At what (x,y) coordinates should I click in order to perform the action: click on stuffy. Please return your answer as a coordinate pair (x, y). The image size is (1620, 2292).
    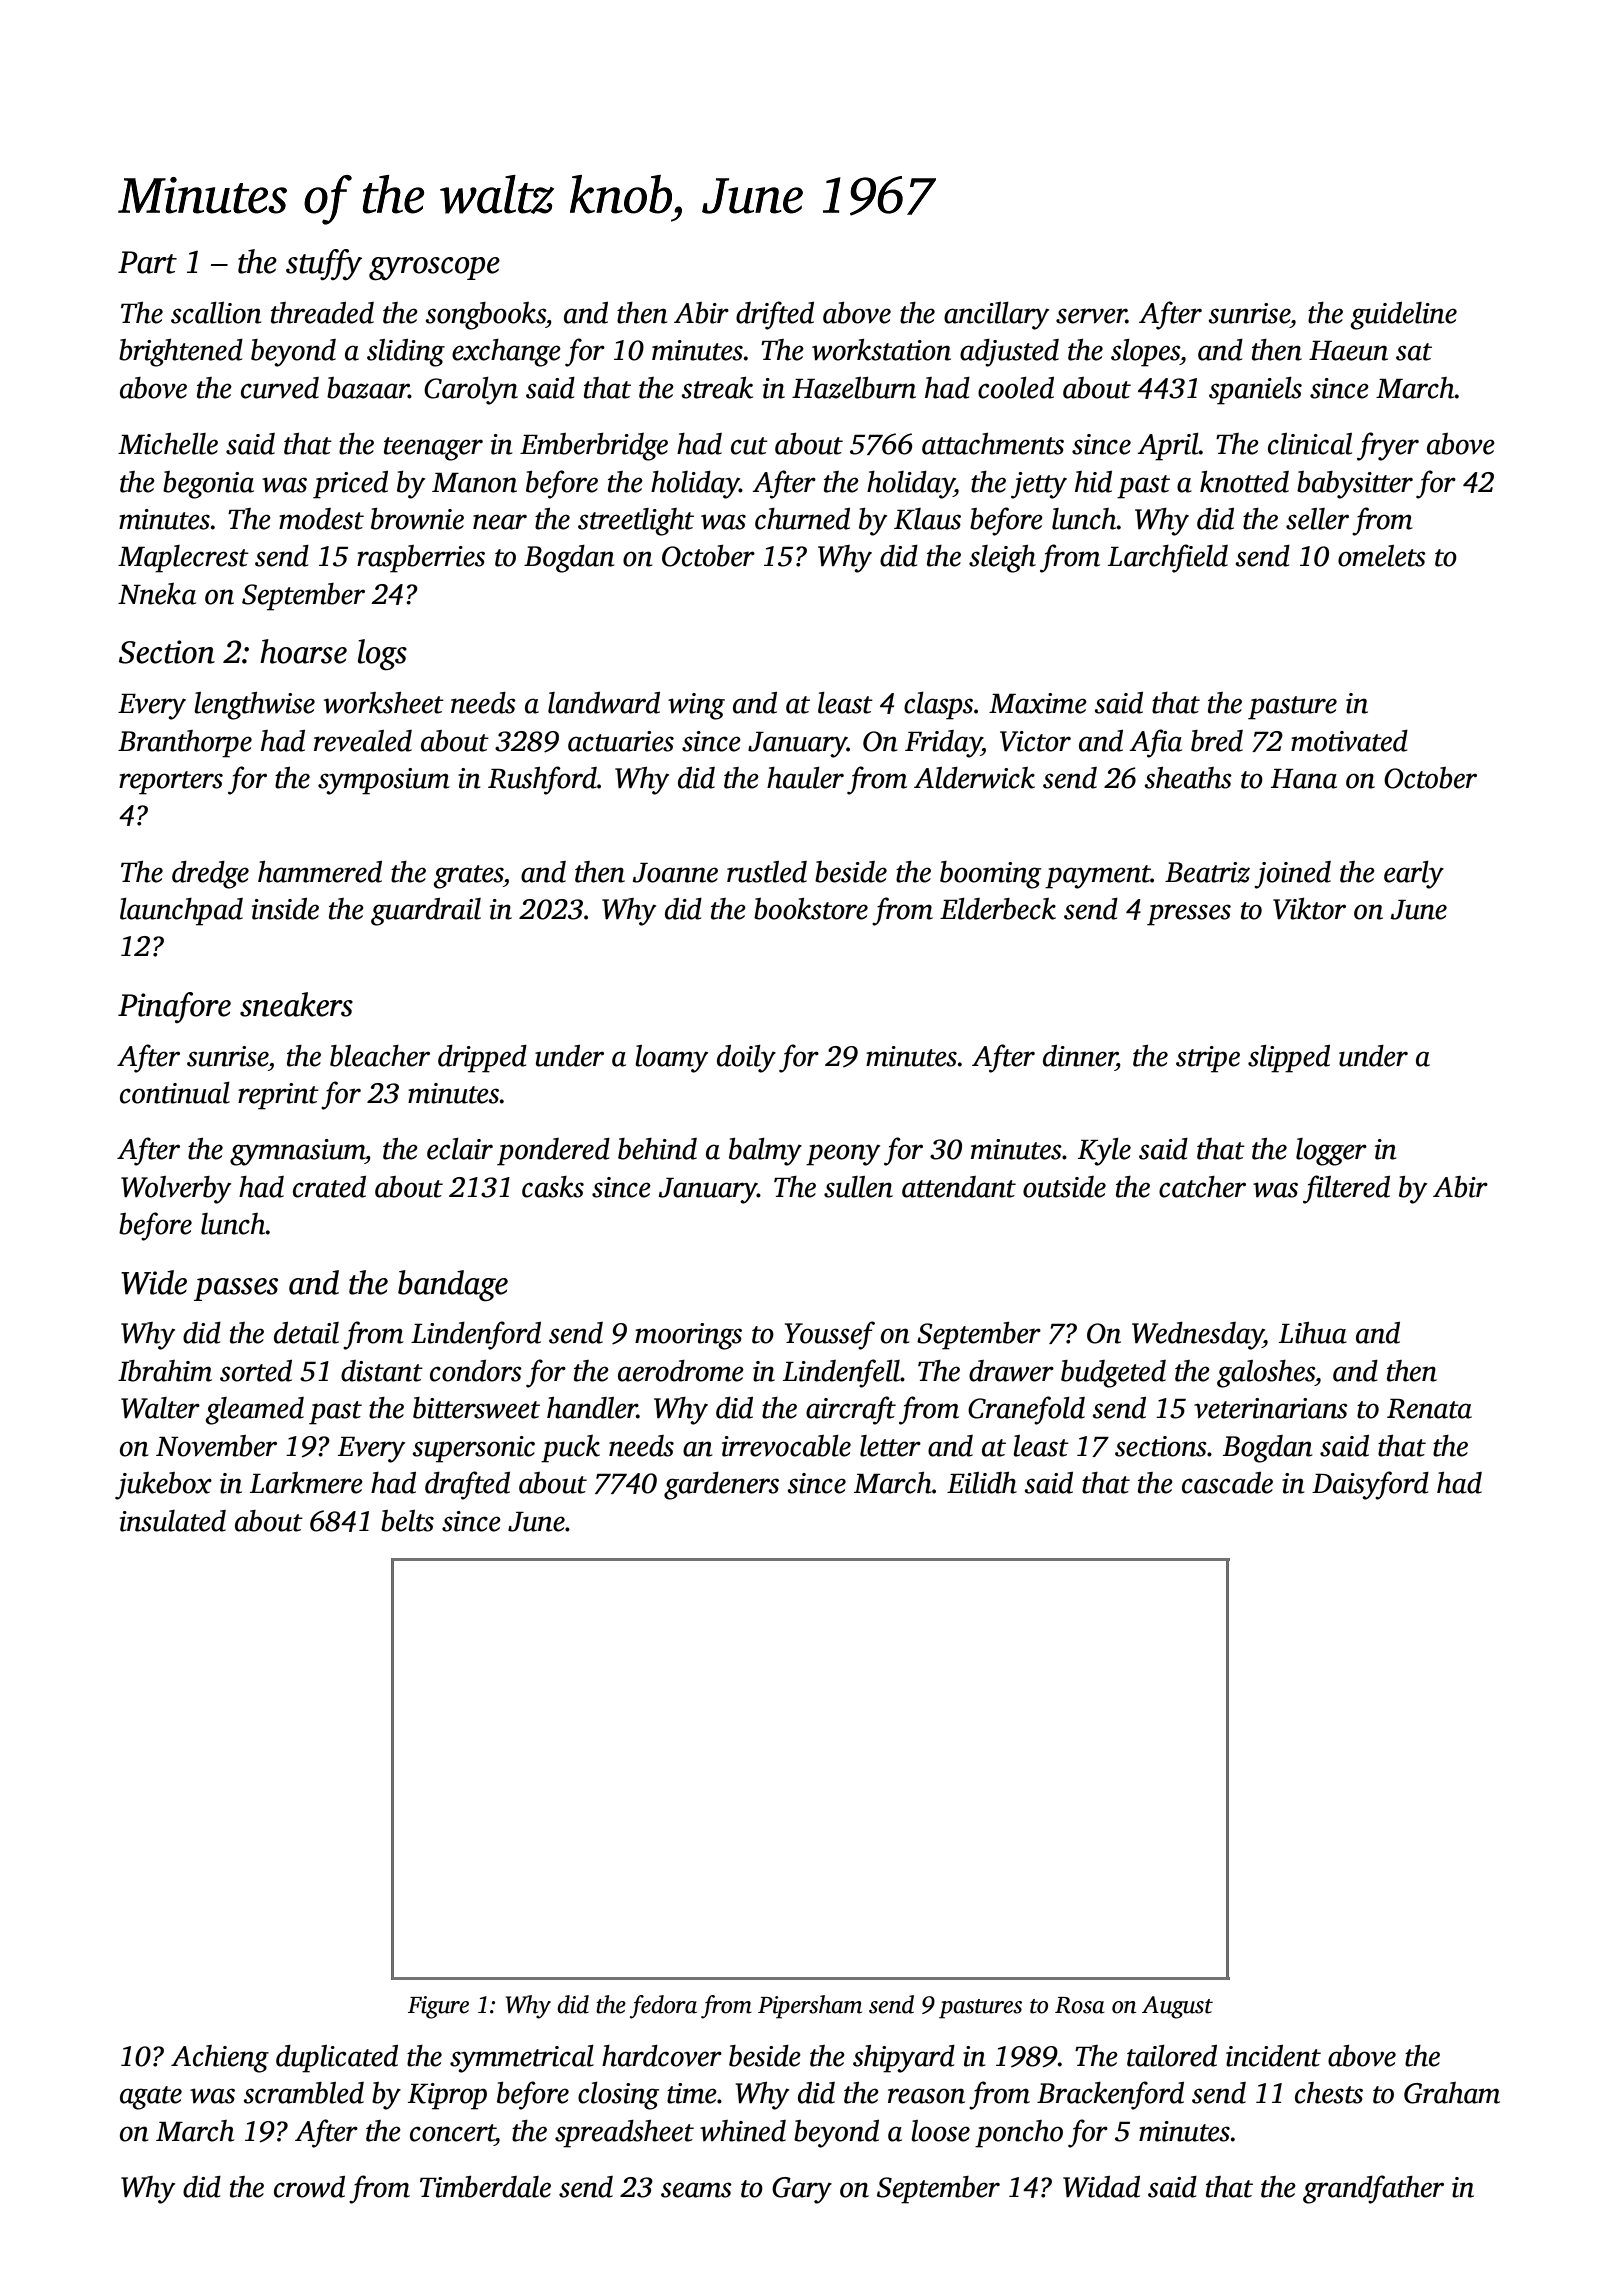
    Looking at the image, I should click on (324, 264).
